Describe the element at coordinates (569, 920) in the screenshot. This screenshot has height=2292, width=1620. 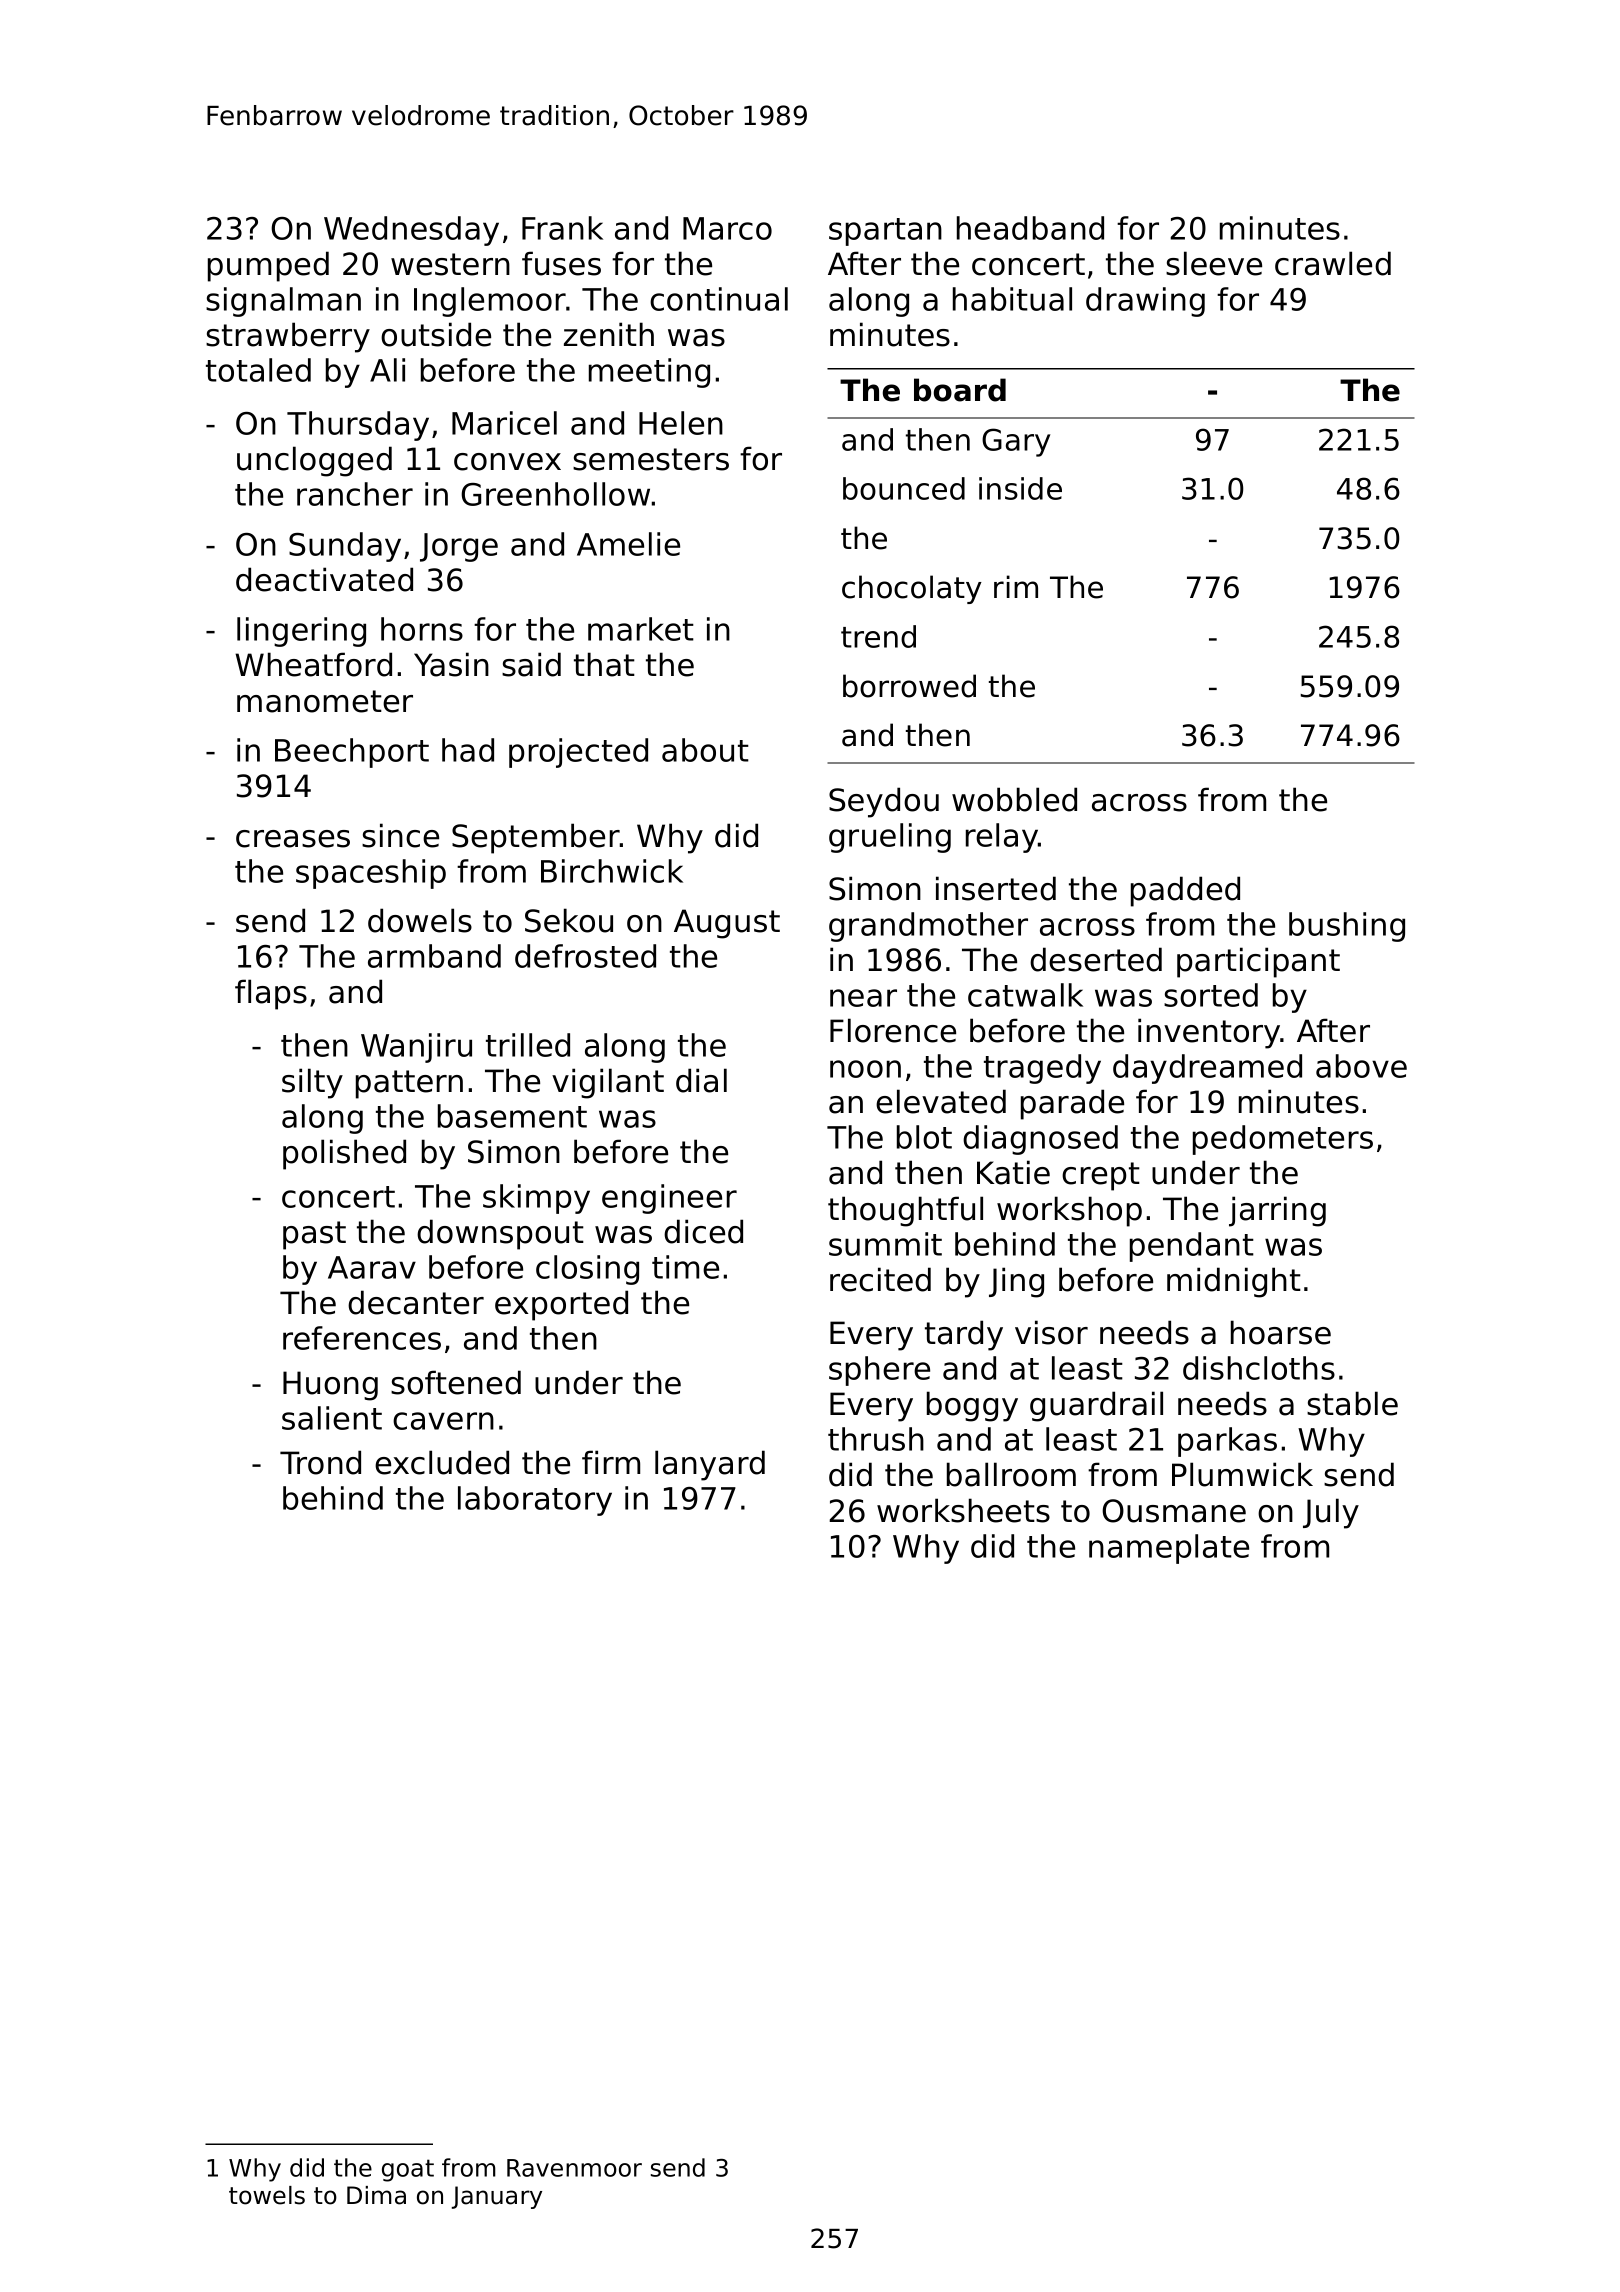
I see `Sekou` at that location.
